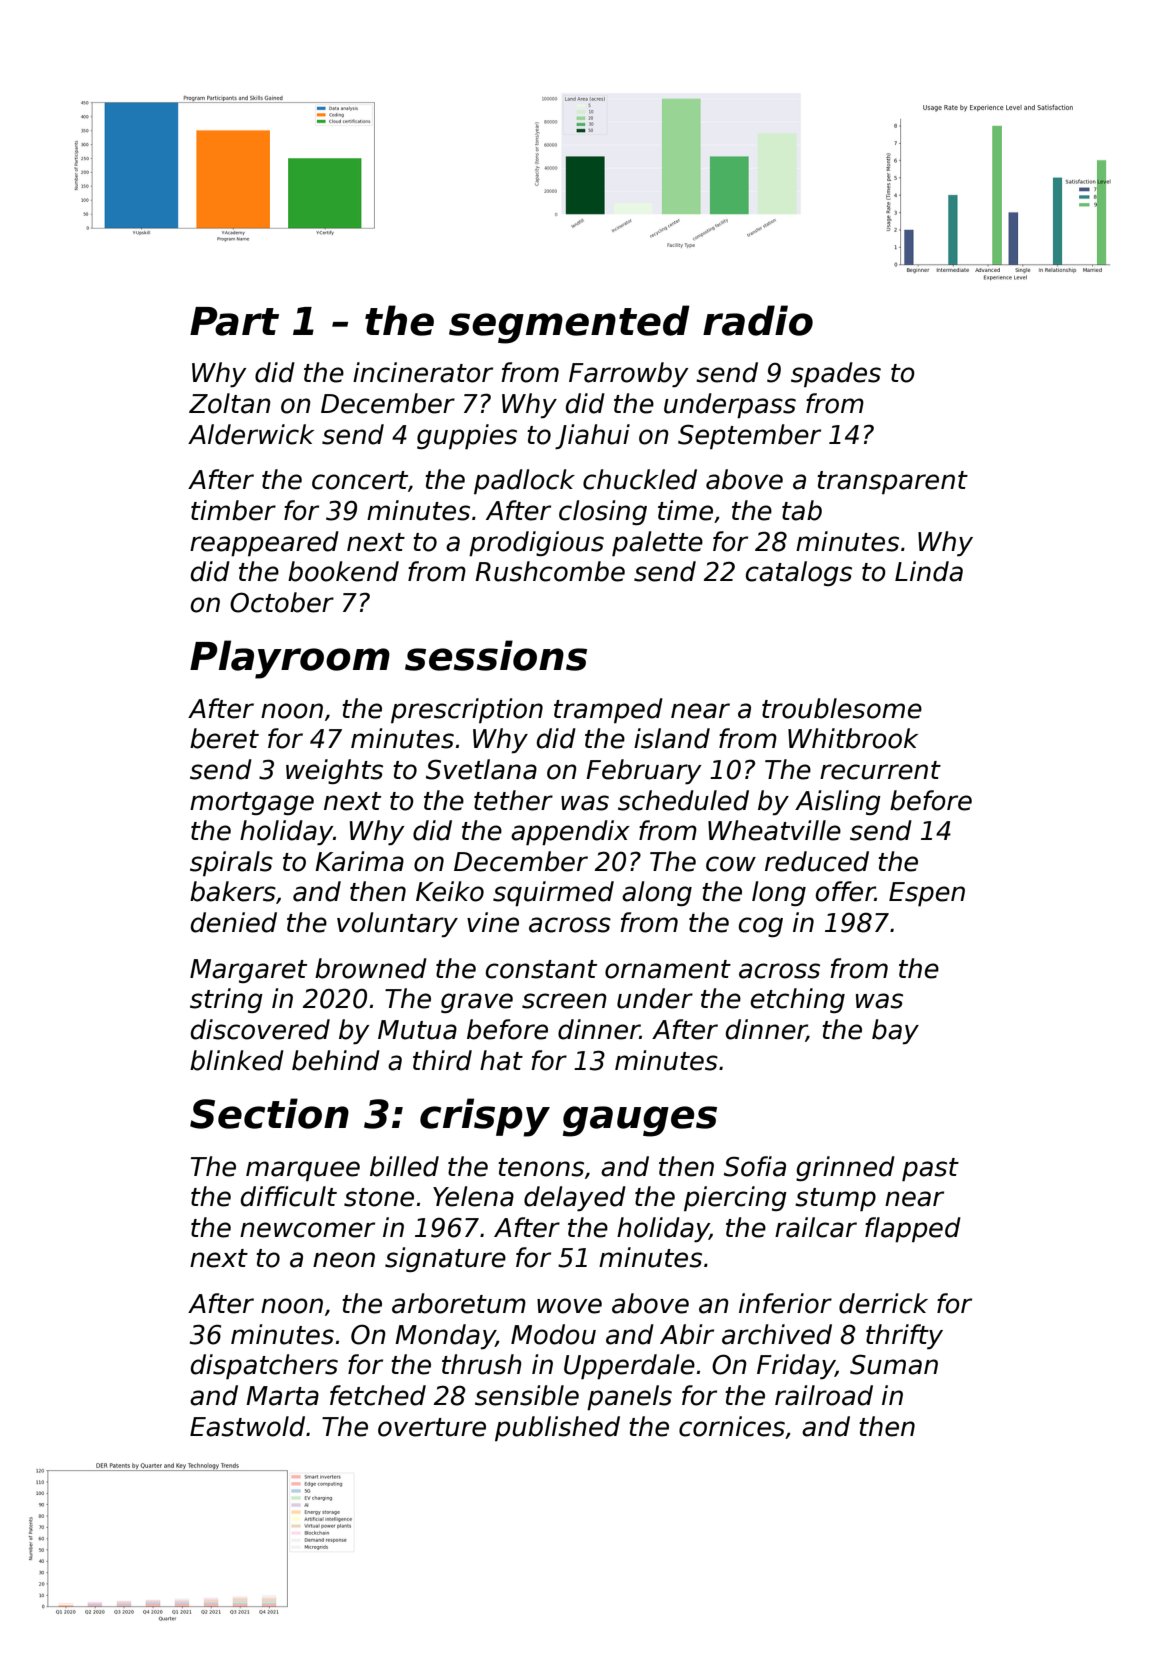 The image size is (1165, 1654). Describe the element at coordinates (467, 710) in the screenshot. I see `prescription` at that location.
